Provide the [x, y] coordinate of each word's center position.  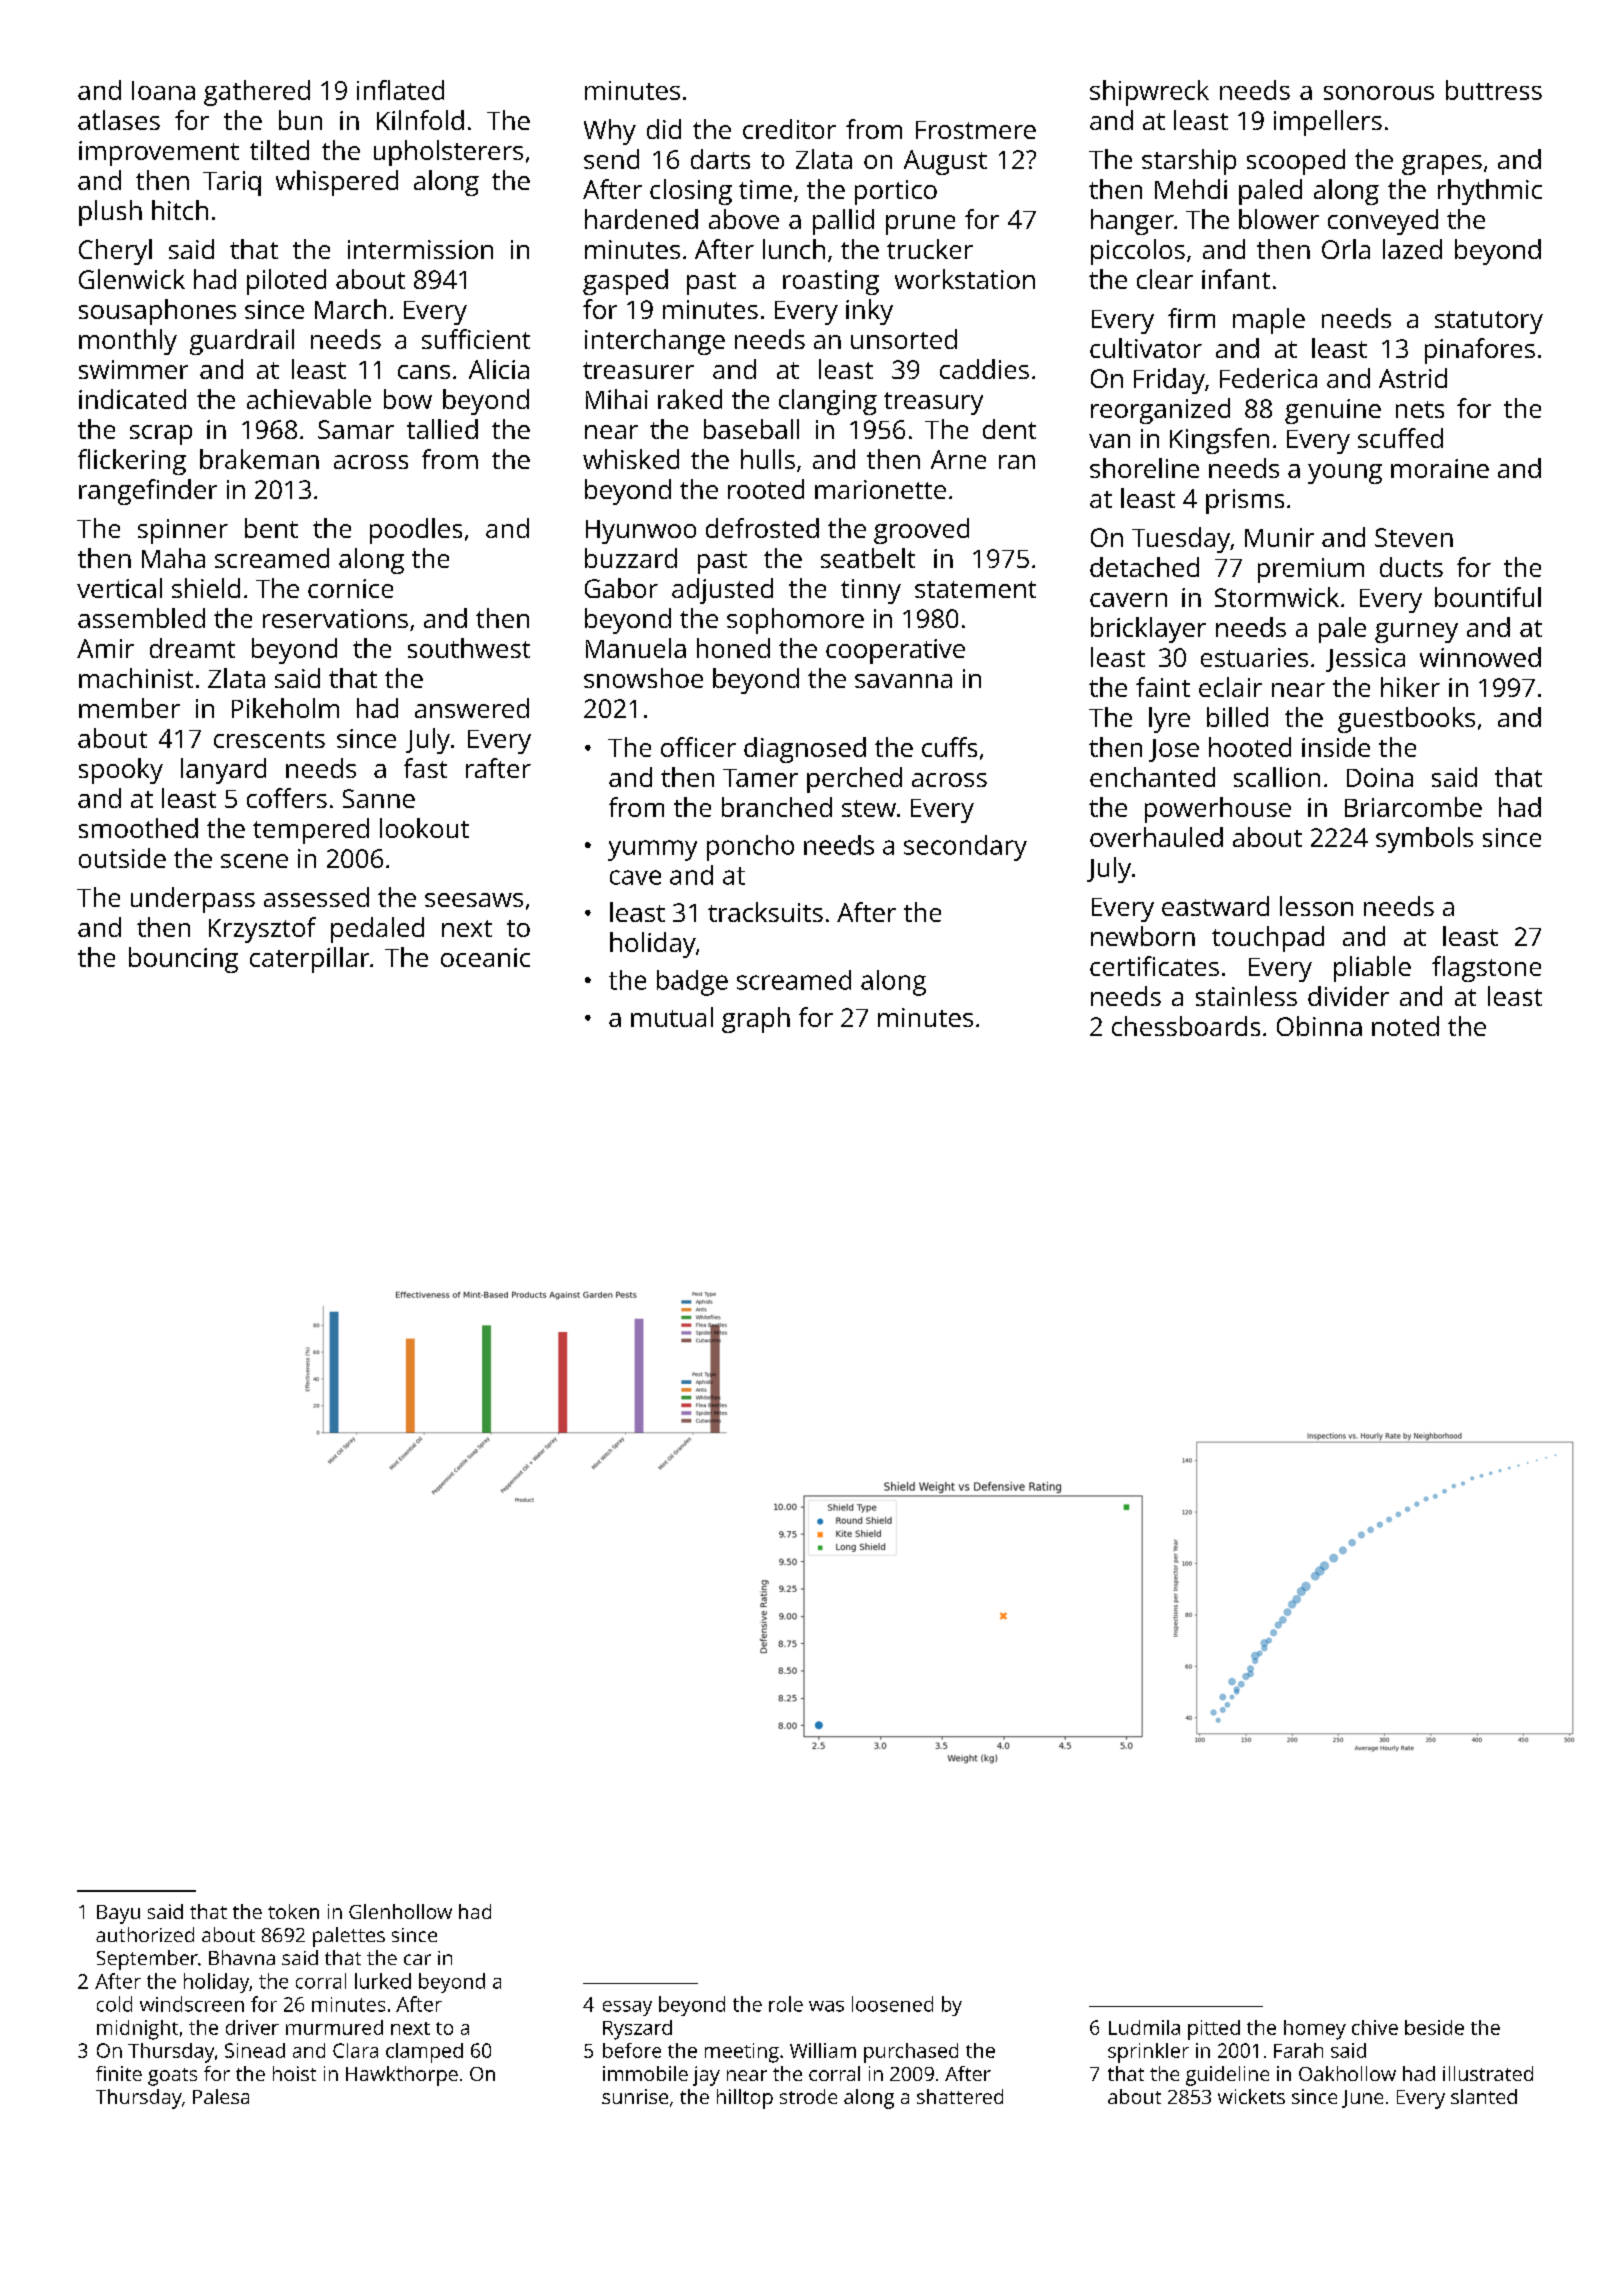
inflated [400, 90]
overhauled [1156, 837]
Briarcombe [1413, 807]
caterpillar [309, 960]
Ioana [163, 90]
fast [425, 768]
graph [756, 1020]
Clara [355, 2050]
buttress [1494, 90]
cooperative [895, 651]
